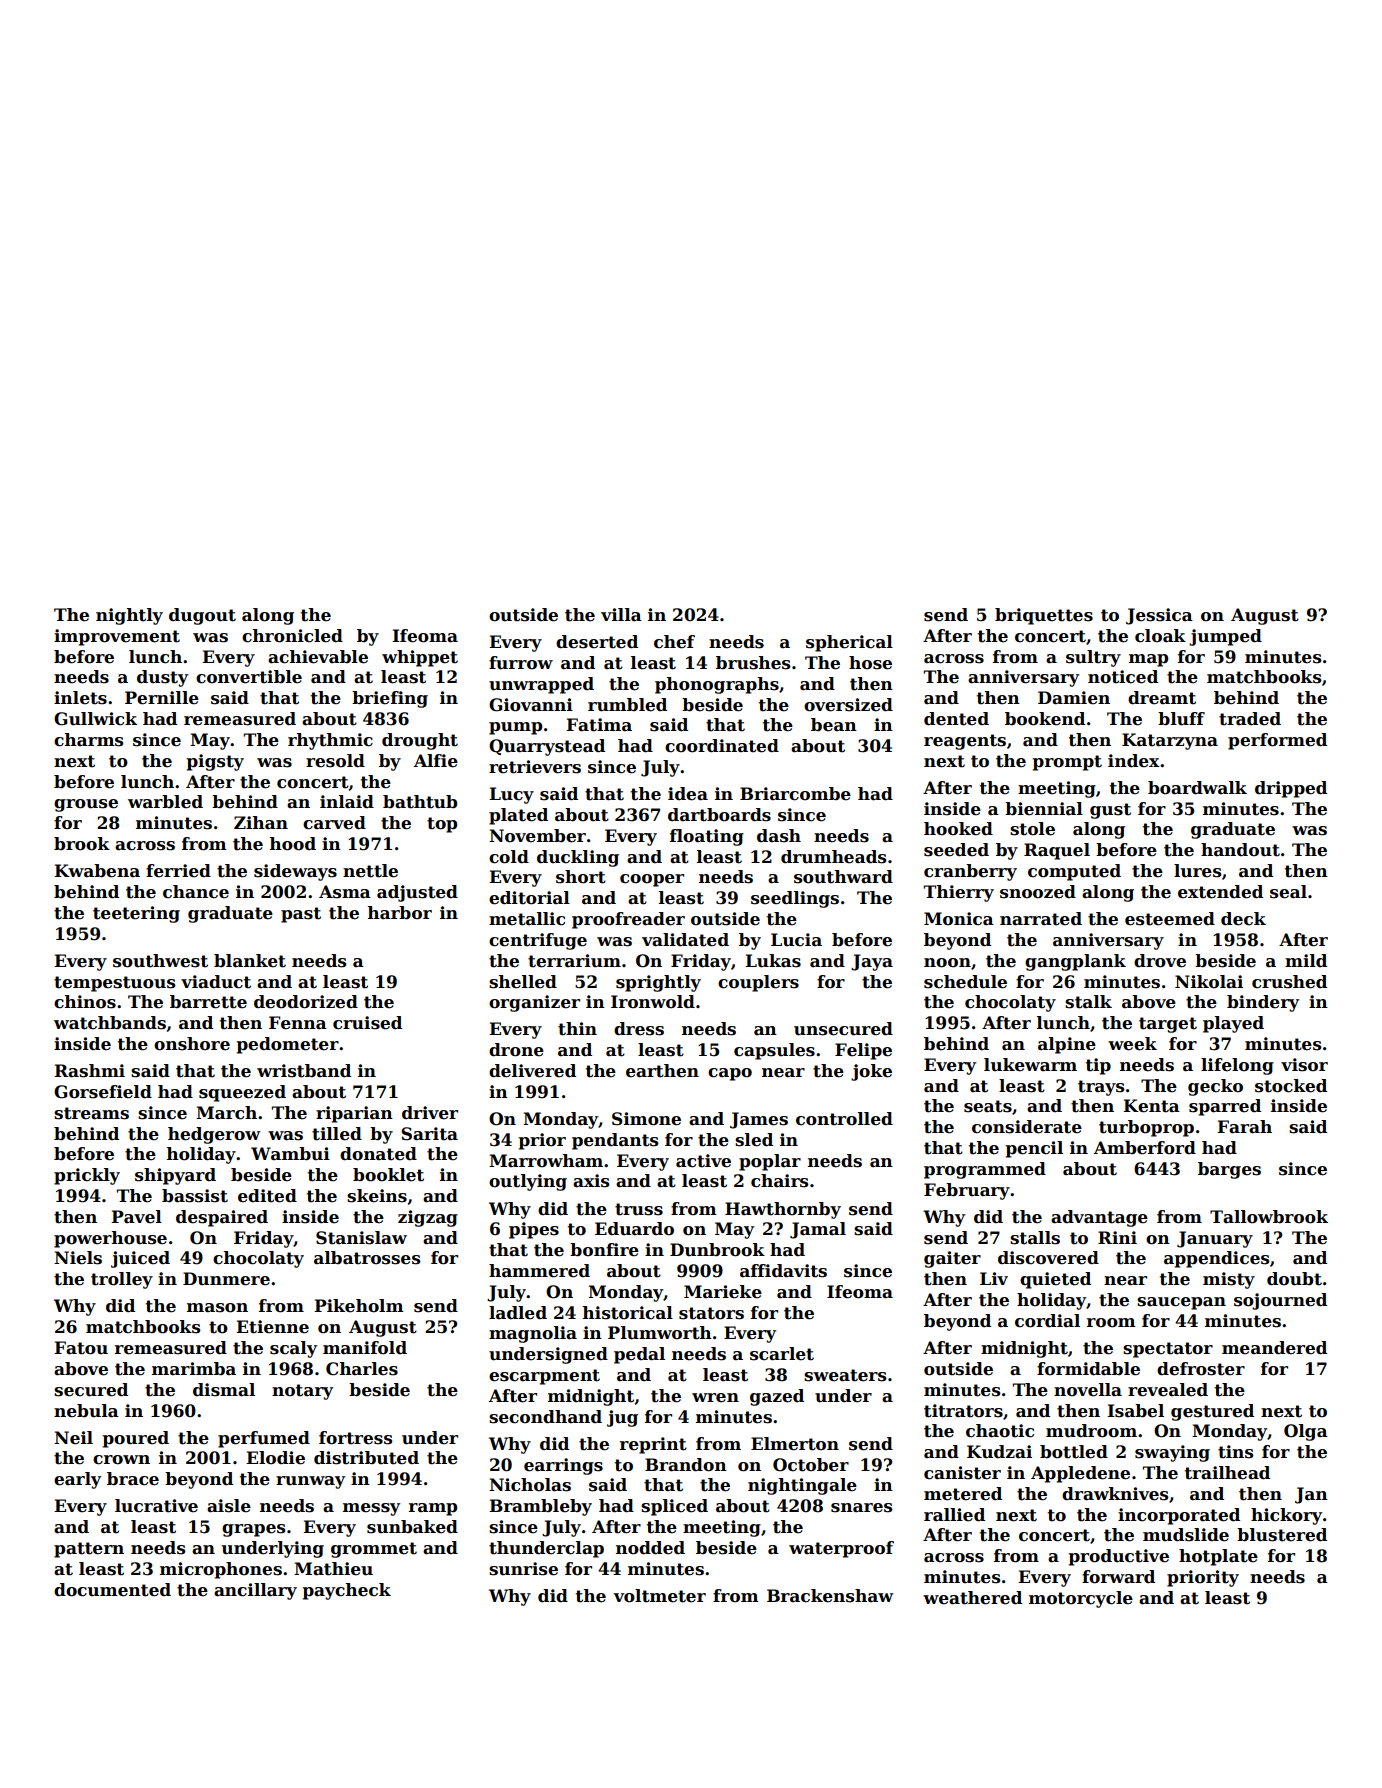 This screenshot has height=1788, width=1382. Describe the element at coordinates (1225, 637) in the screenshot. I see `jumped` at that location.
